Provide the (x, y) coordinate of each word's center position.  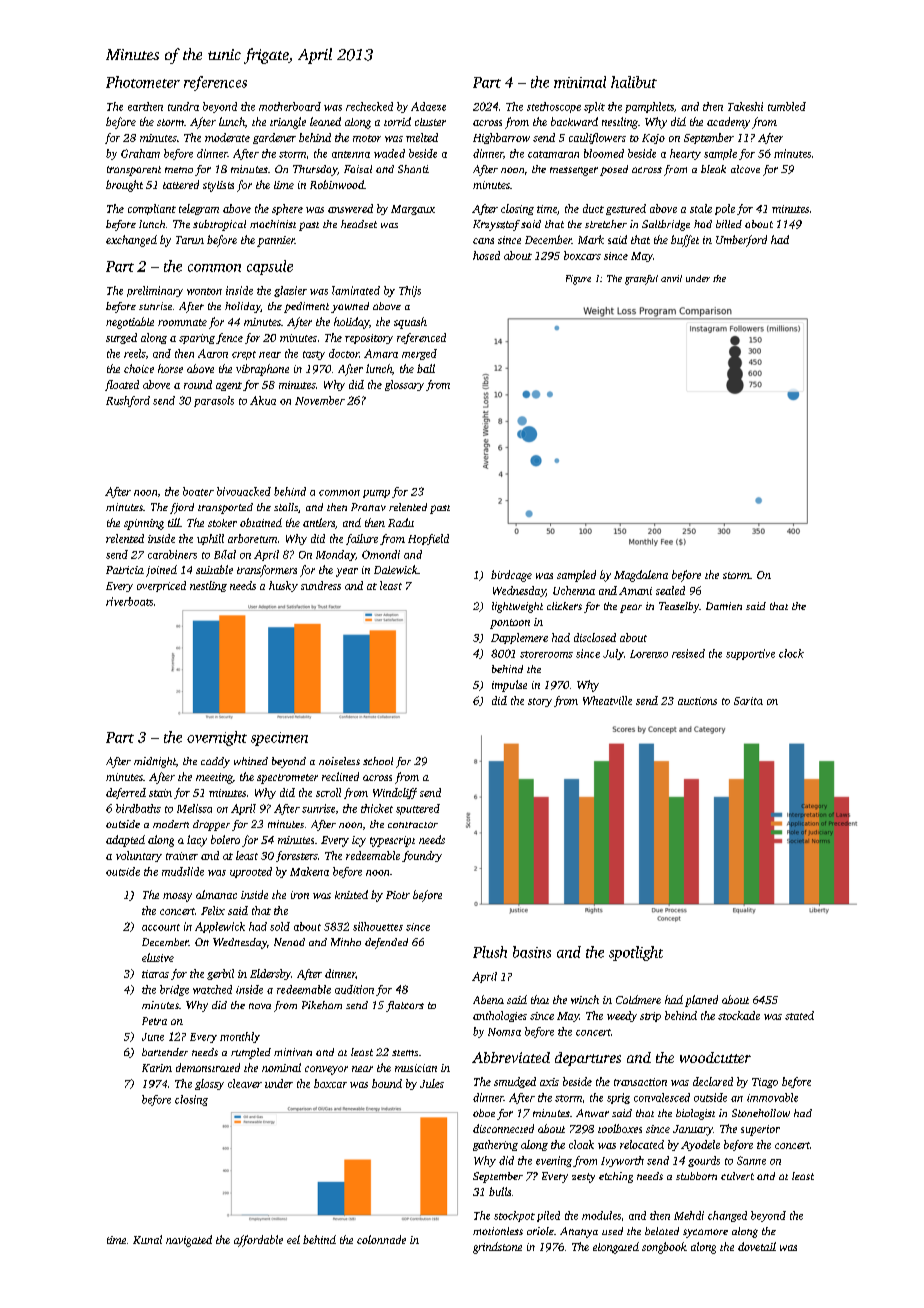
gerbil (220, 974)
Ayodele (700, 1145)
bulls (500, 1191)
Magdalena (641, 576)
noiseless (339, 761)
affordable (258, 1241)
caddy (215, 762)
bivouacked (244, 491)
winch (585, 999)
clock (791, 653)
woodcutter (715, 1057)
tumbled (787, 106)
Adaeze (428, 106)
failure (362, 539)
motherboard (290, 106)
